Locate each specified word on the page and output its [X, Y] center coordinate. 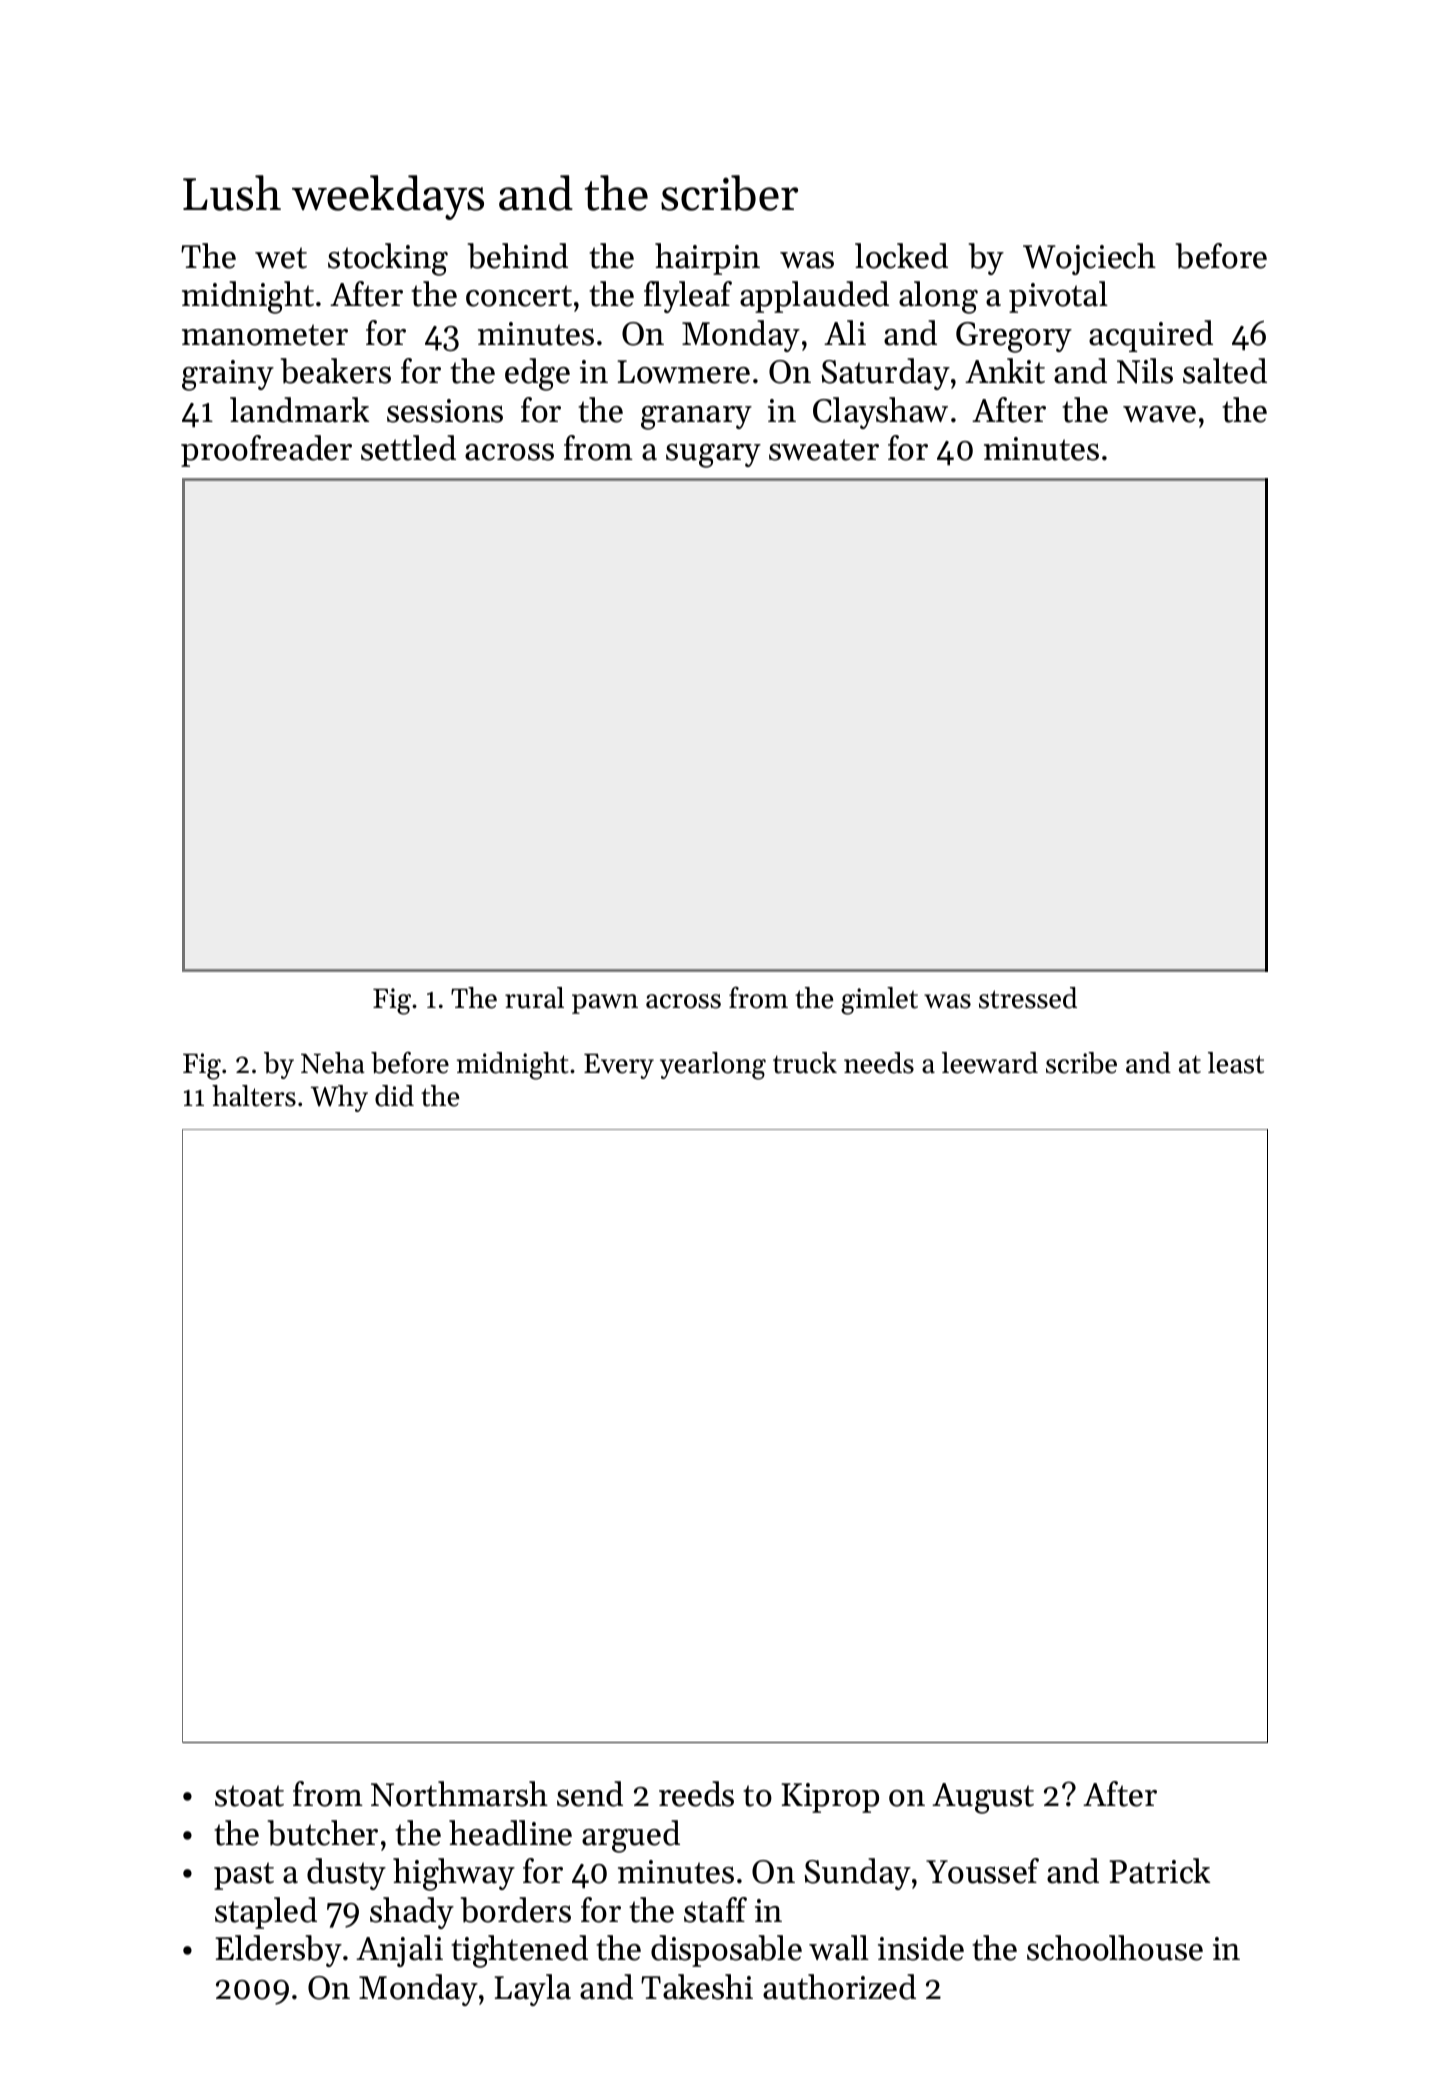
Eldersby [278, 1951]
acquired [1151, 336]
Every [619, 1066]
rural [534, 998]
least [1236, 1063]
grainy [228, 375]
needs [879, 1063]
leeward [990, 1063]
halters [254, 1096]
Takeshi [697, 1987]
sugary [713, 455]
